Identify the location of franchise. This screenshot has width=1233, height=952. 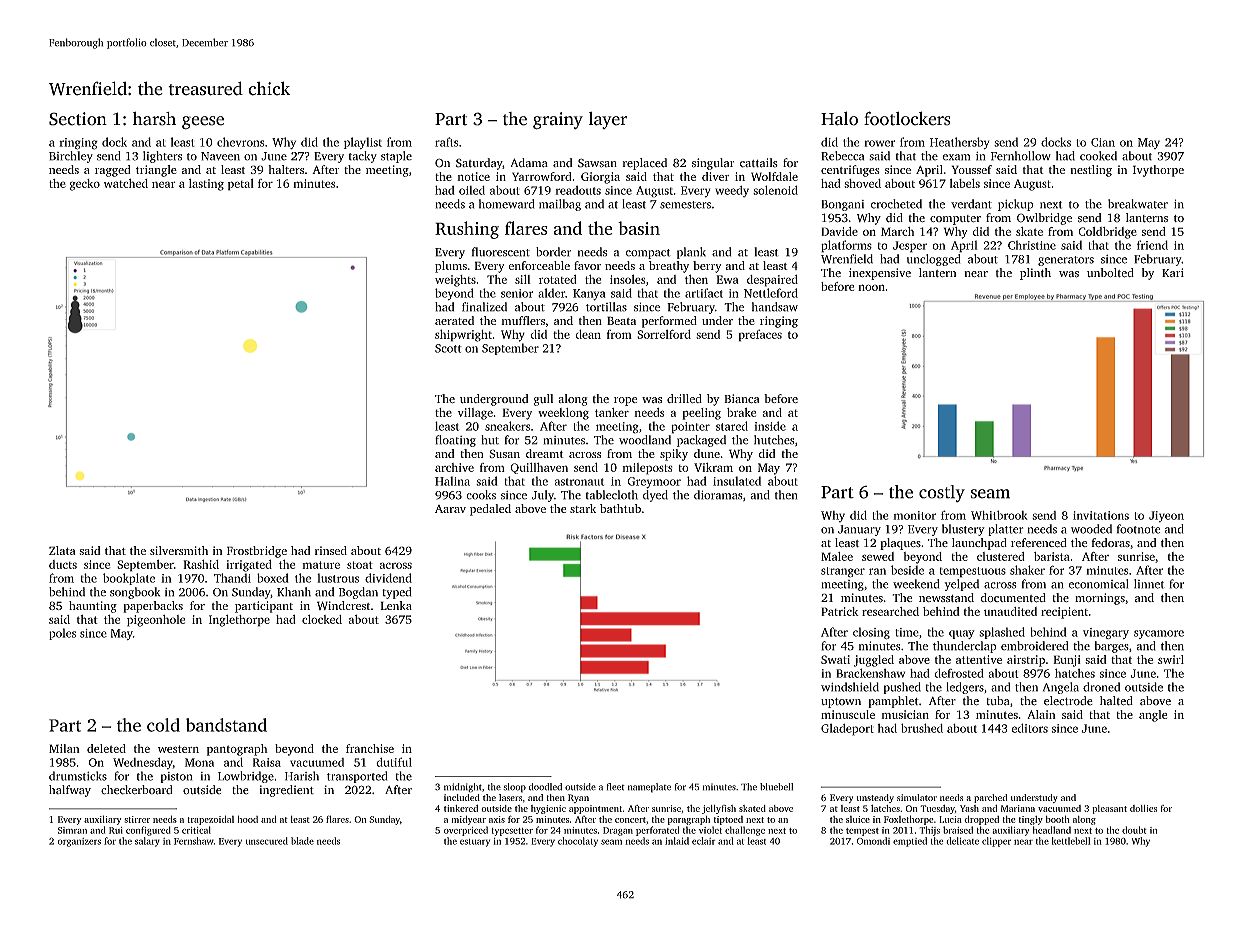
(370, 748).
